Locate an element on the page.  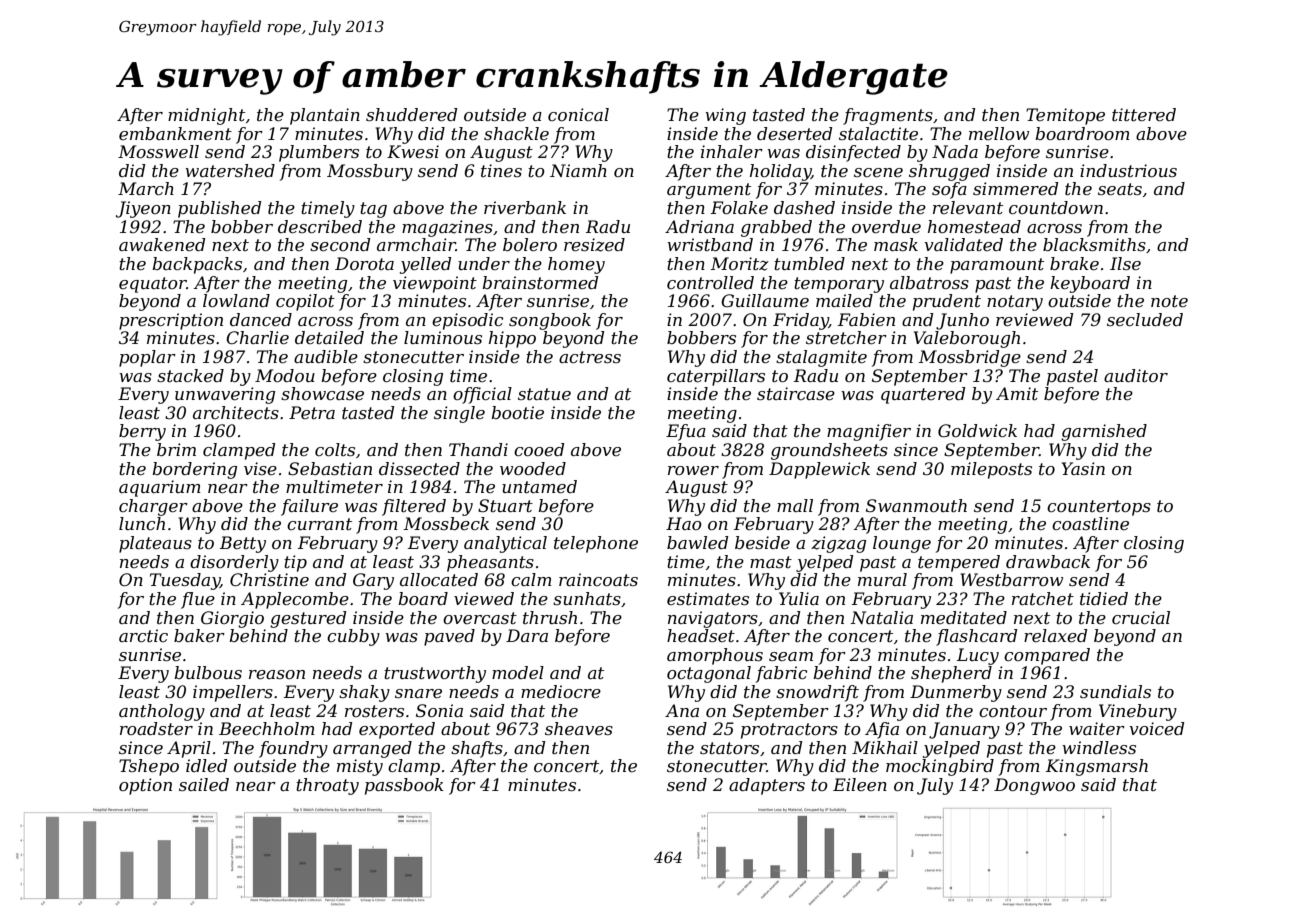
Nada is located at coordinates (955, 151).
